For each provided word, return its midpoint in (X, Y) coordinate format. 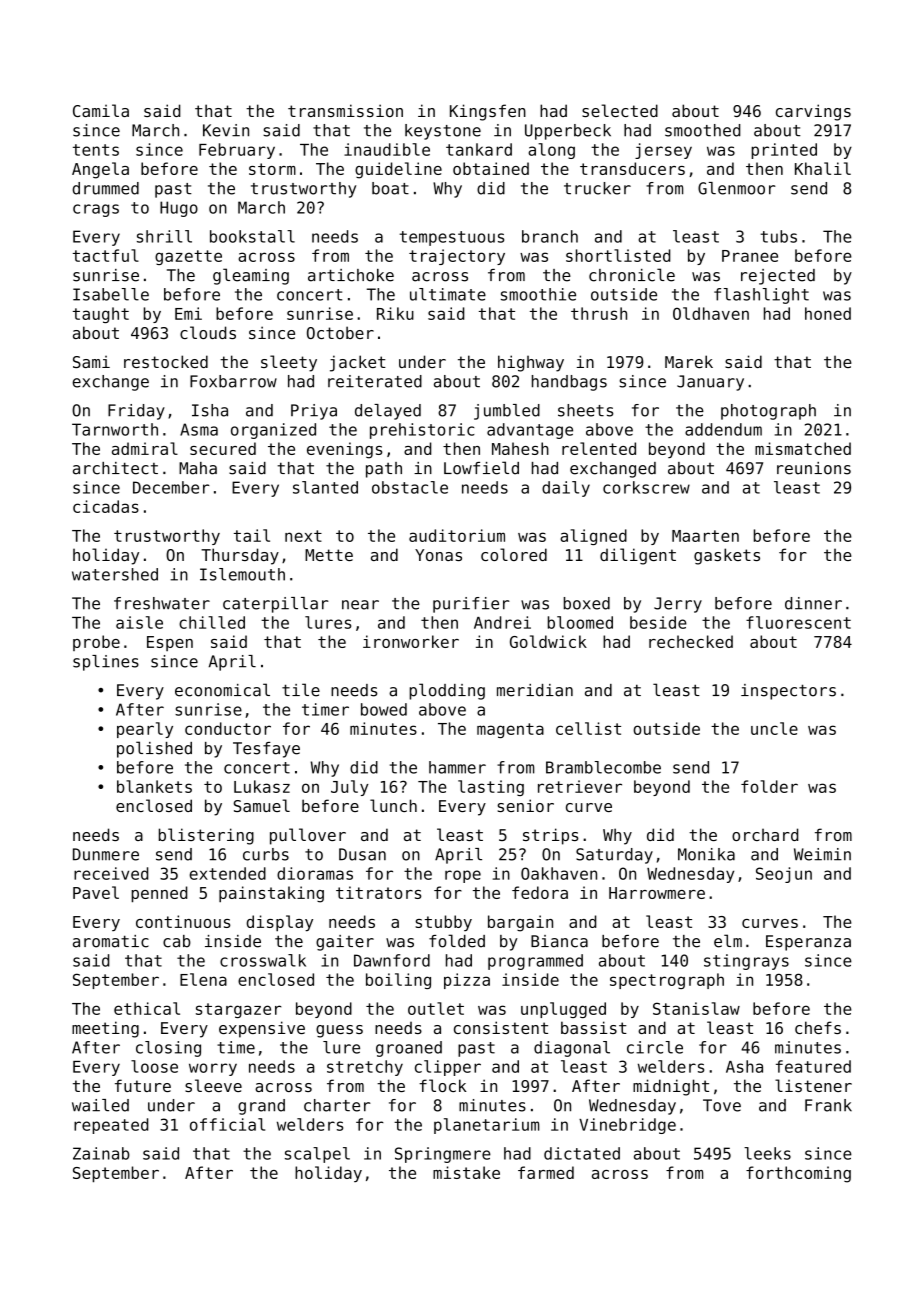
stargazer (238, 1010)
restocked (166, 361)
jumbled (507, 412)
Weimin (822, 854)
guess (339, 1031)
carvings (813, 112)
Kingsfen (488, 112)
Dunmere (106, 854)
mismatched (803, 448)
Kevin (226, 130)
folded (457, 941)
